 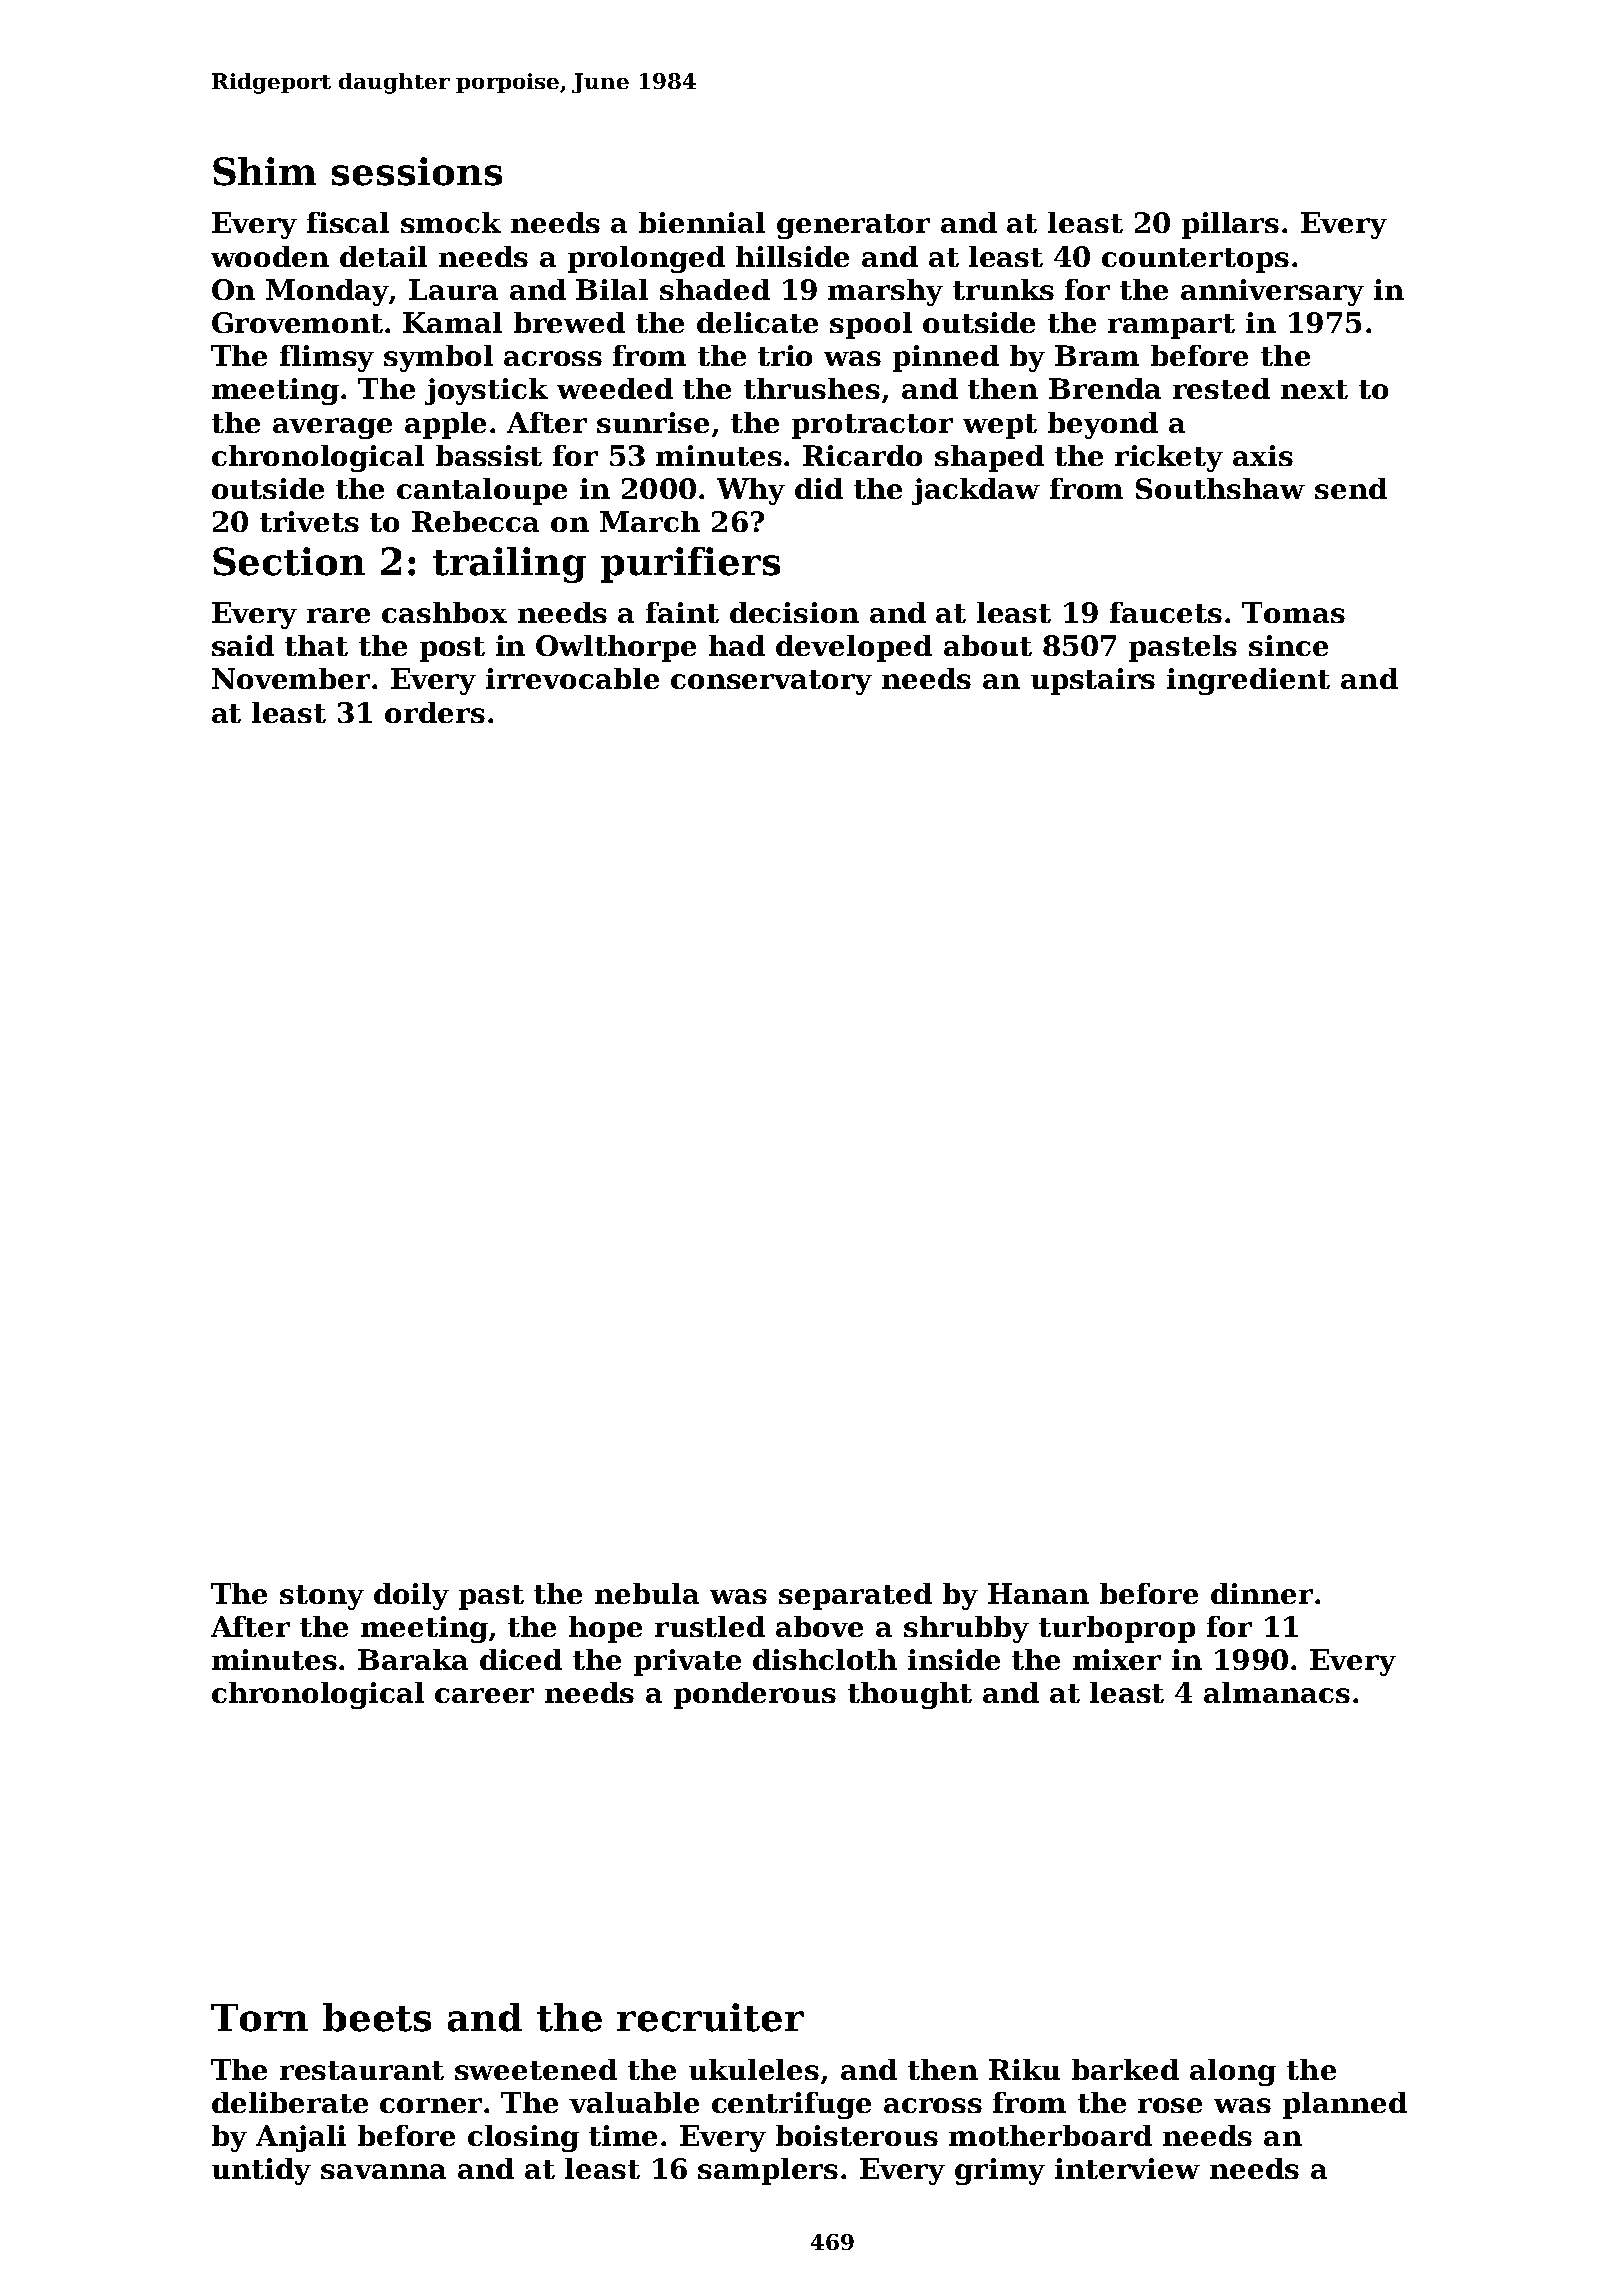 I want to click on apple, so click(x=445, y=425).
